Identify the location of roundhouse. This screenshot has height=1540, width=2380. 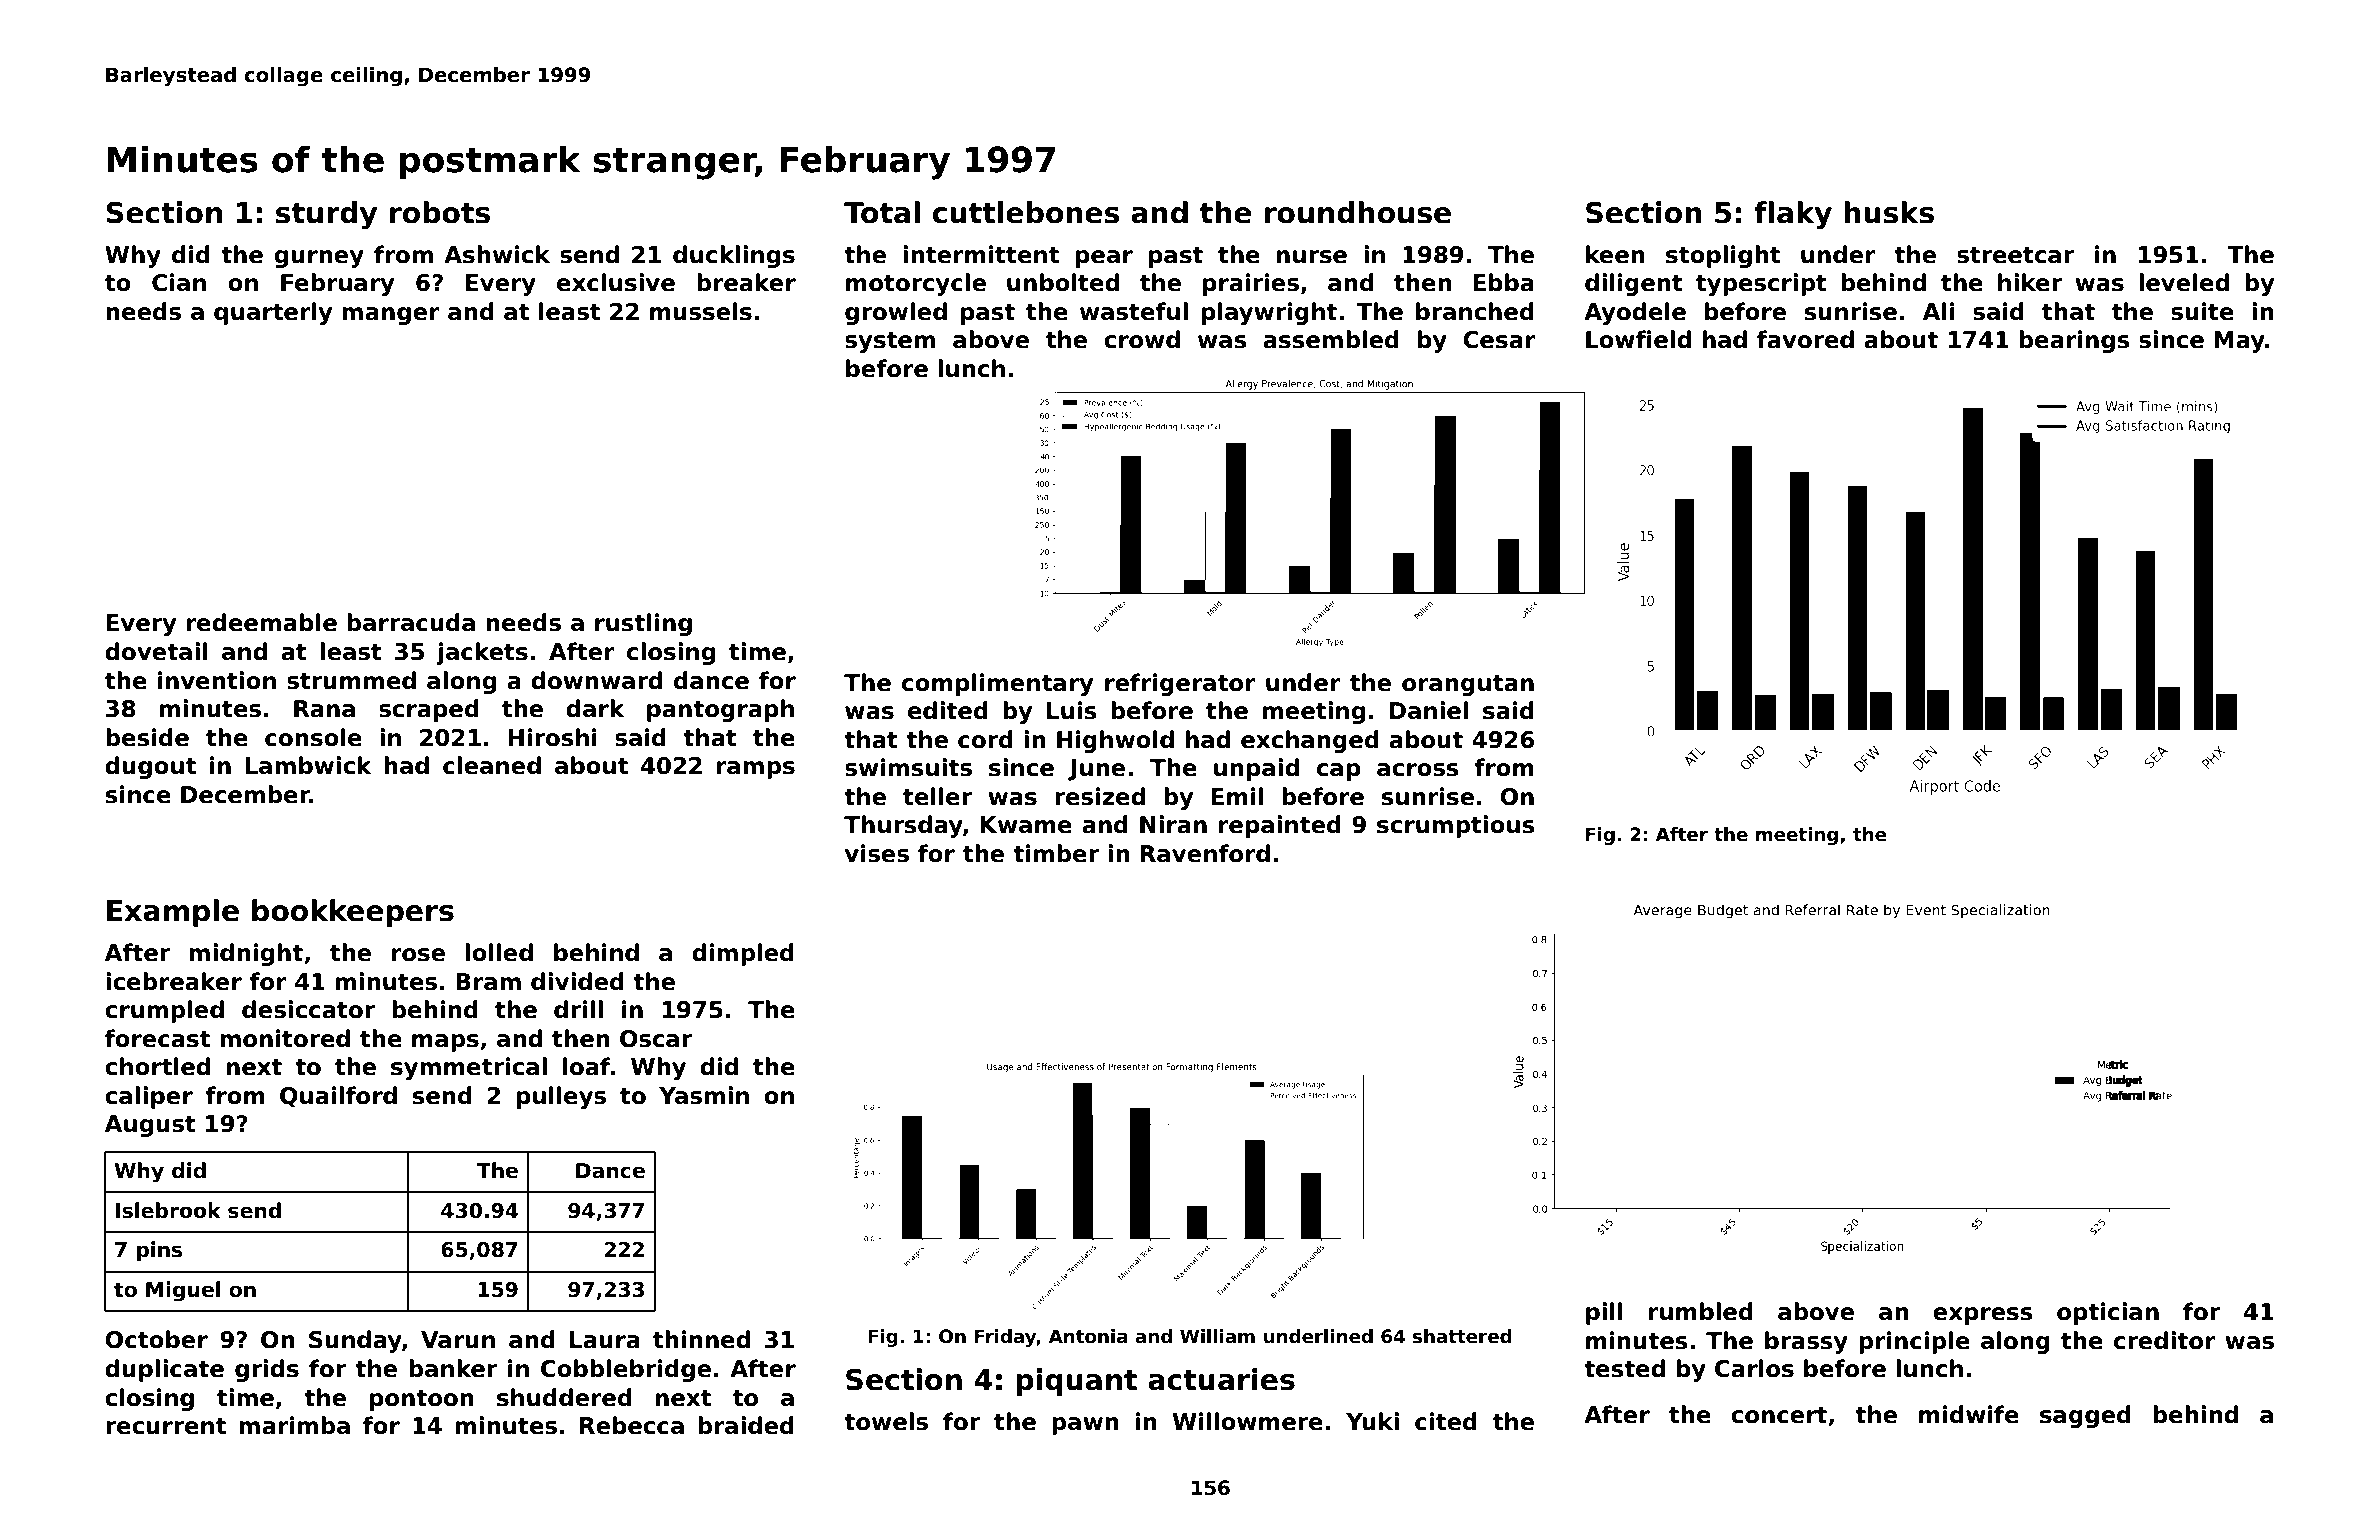
(1358, 212).
